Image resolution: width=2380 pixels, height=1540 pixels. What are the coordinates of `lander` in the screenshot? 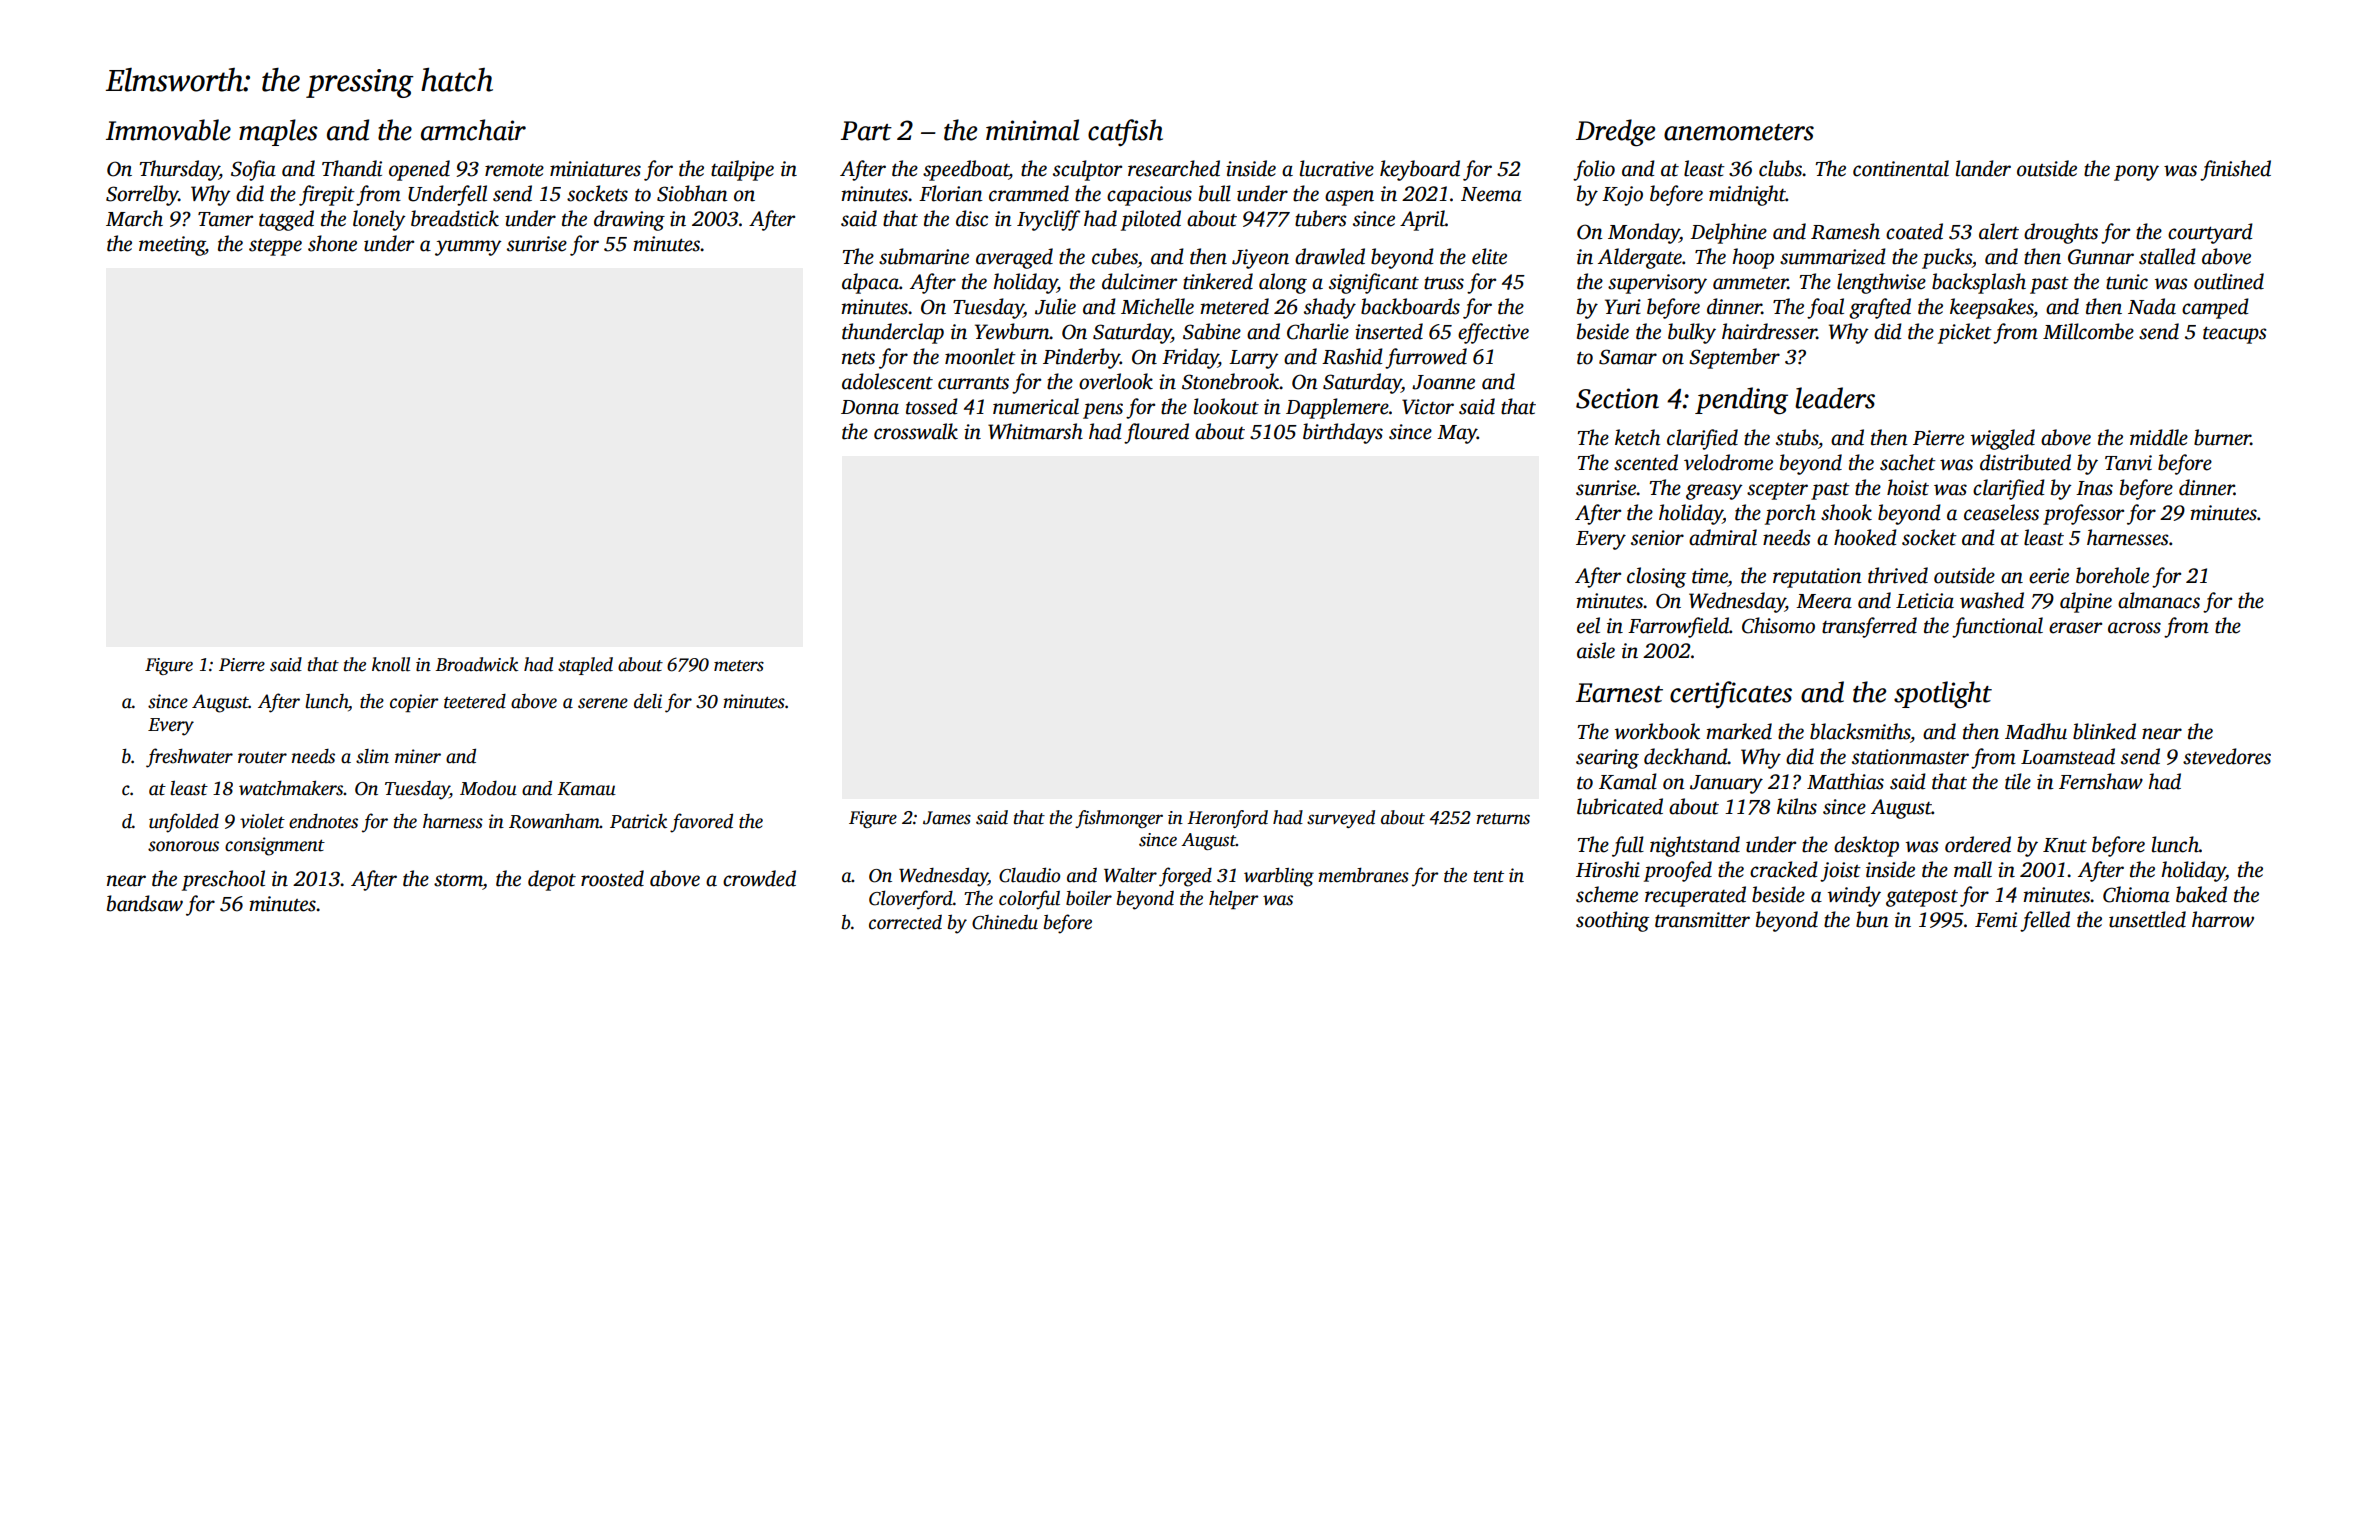 It's located at (1983, 168).
